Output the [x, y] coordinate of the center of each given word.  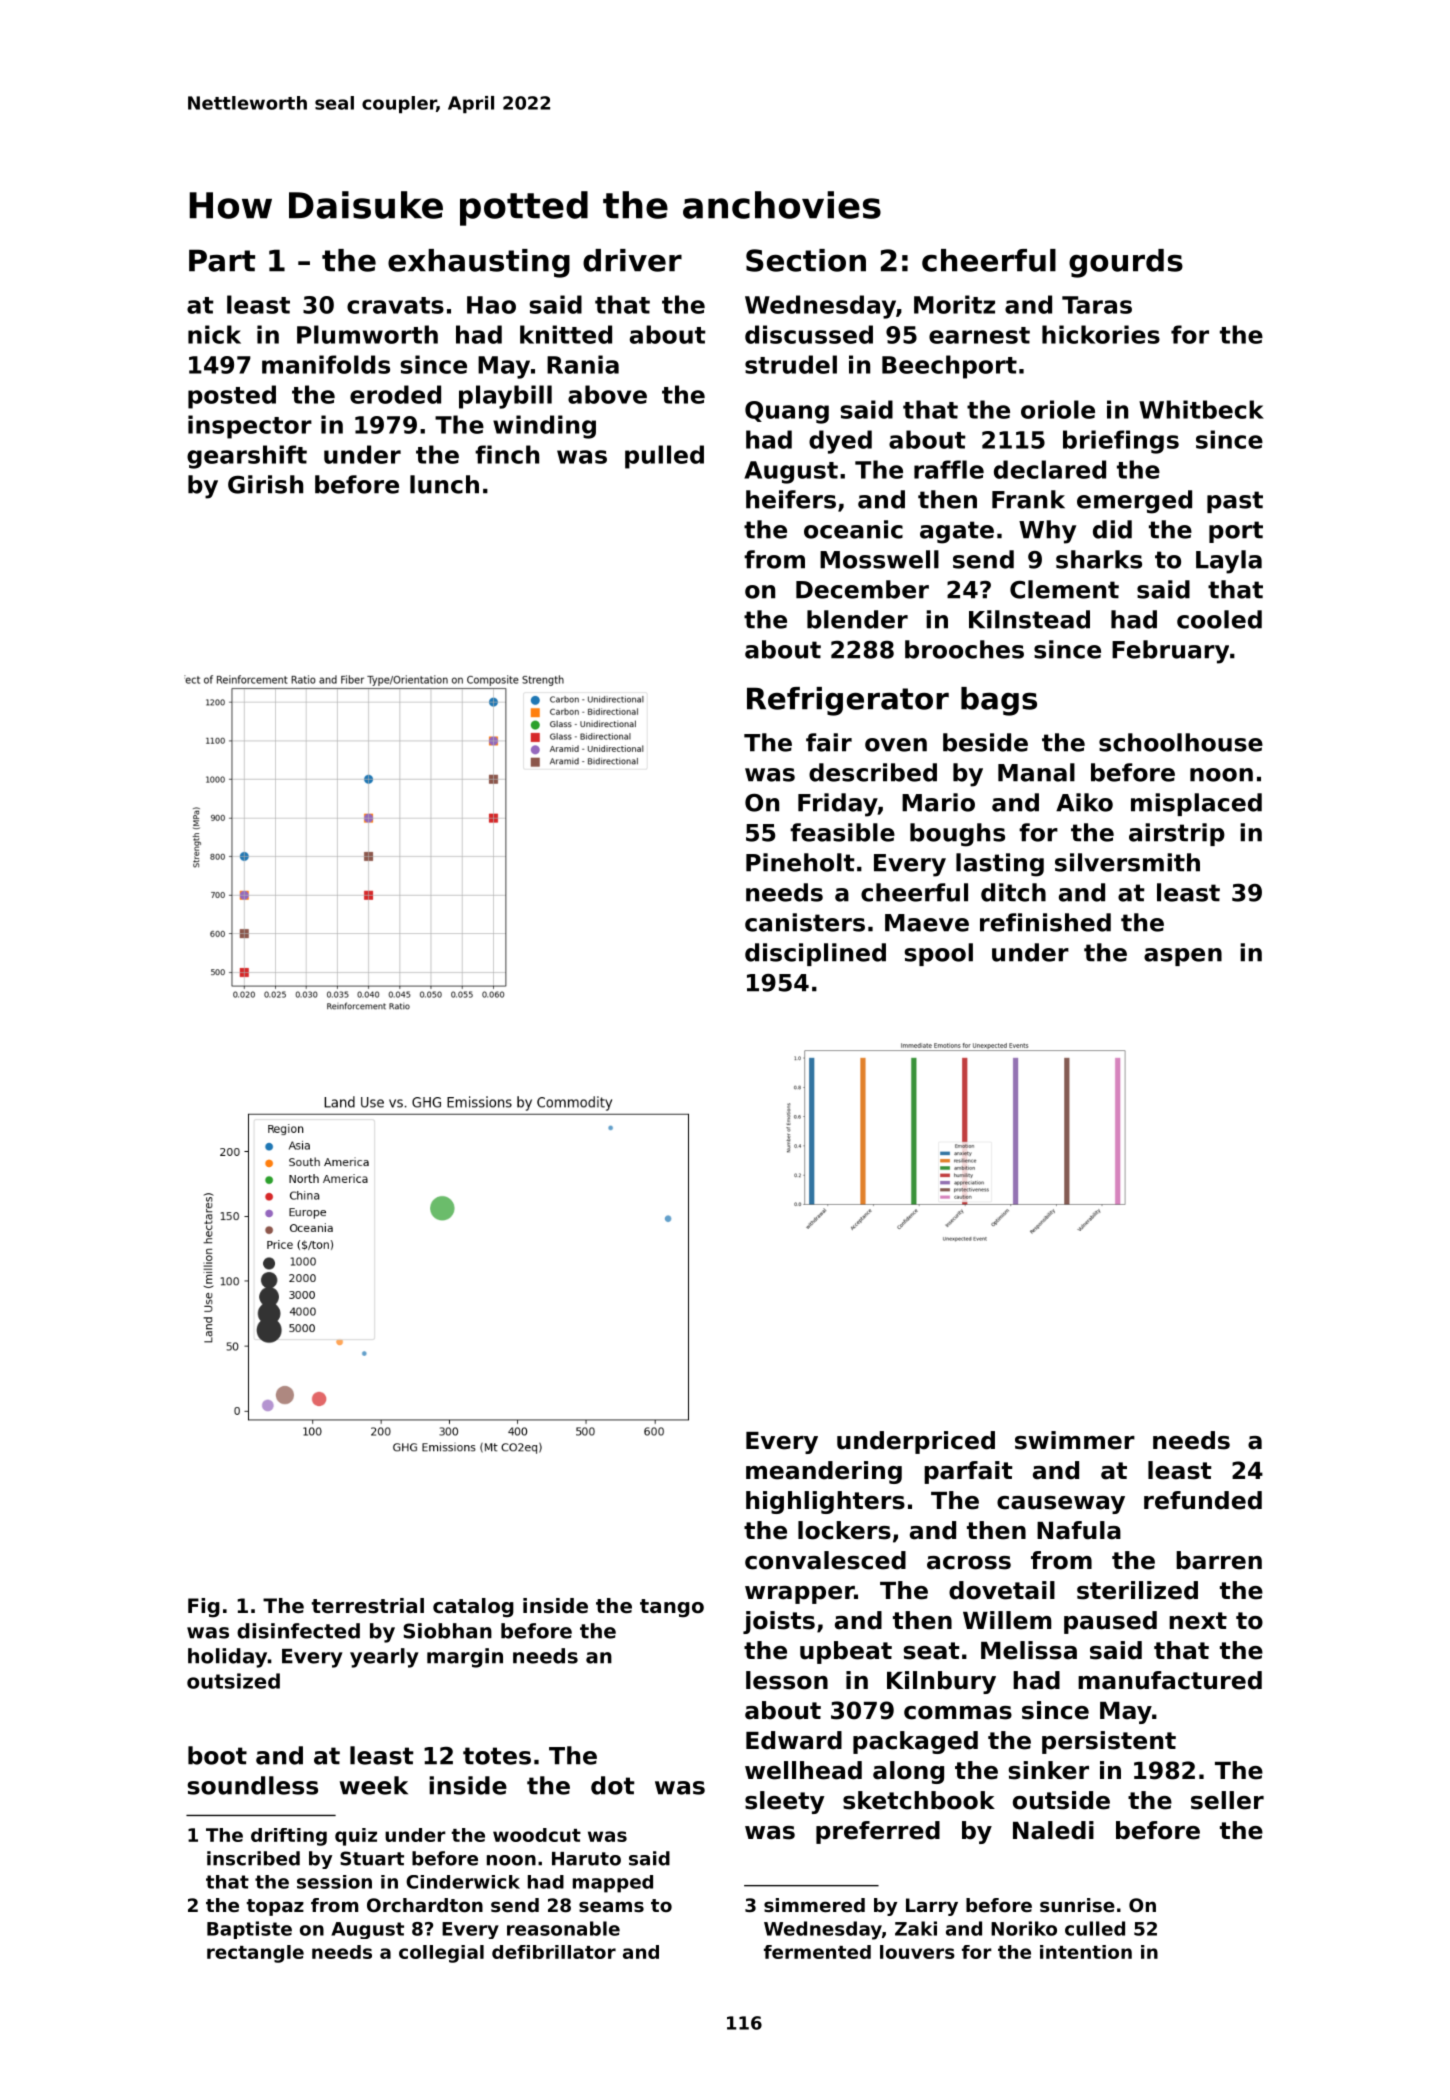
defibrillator [554, 1952]
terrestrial [368, 1606]
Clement [1064, 589]
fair [829, 742]
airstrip [1177, 834]
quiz [356, 1837]
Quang [787, 412]
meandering [824, 1472]
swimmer [1075, 1440]
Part [222, 260]
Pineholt [800, 862]
